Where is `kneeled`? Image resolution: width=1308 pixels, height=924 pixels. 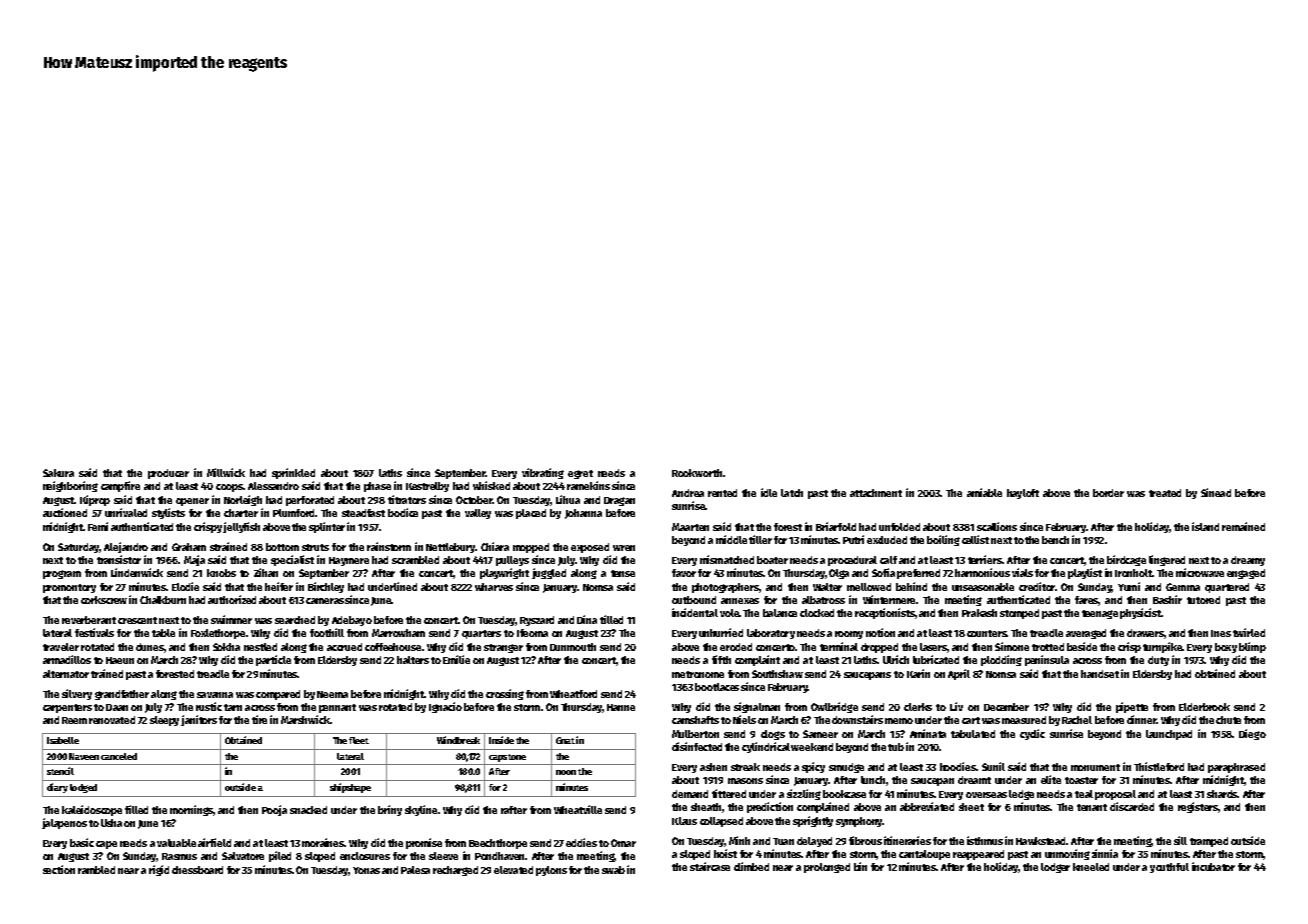 kneeled is located at coordinates (1091, 867).
